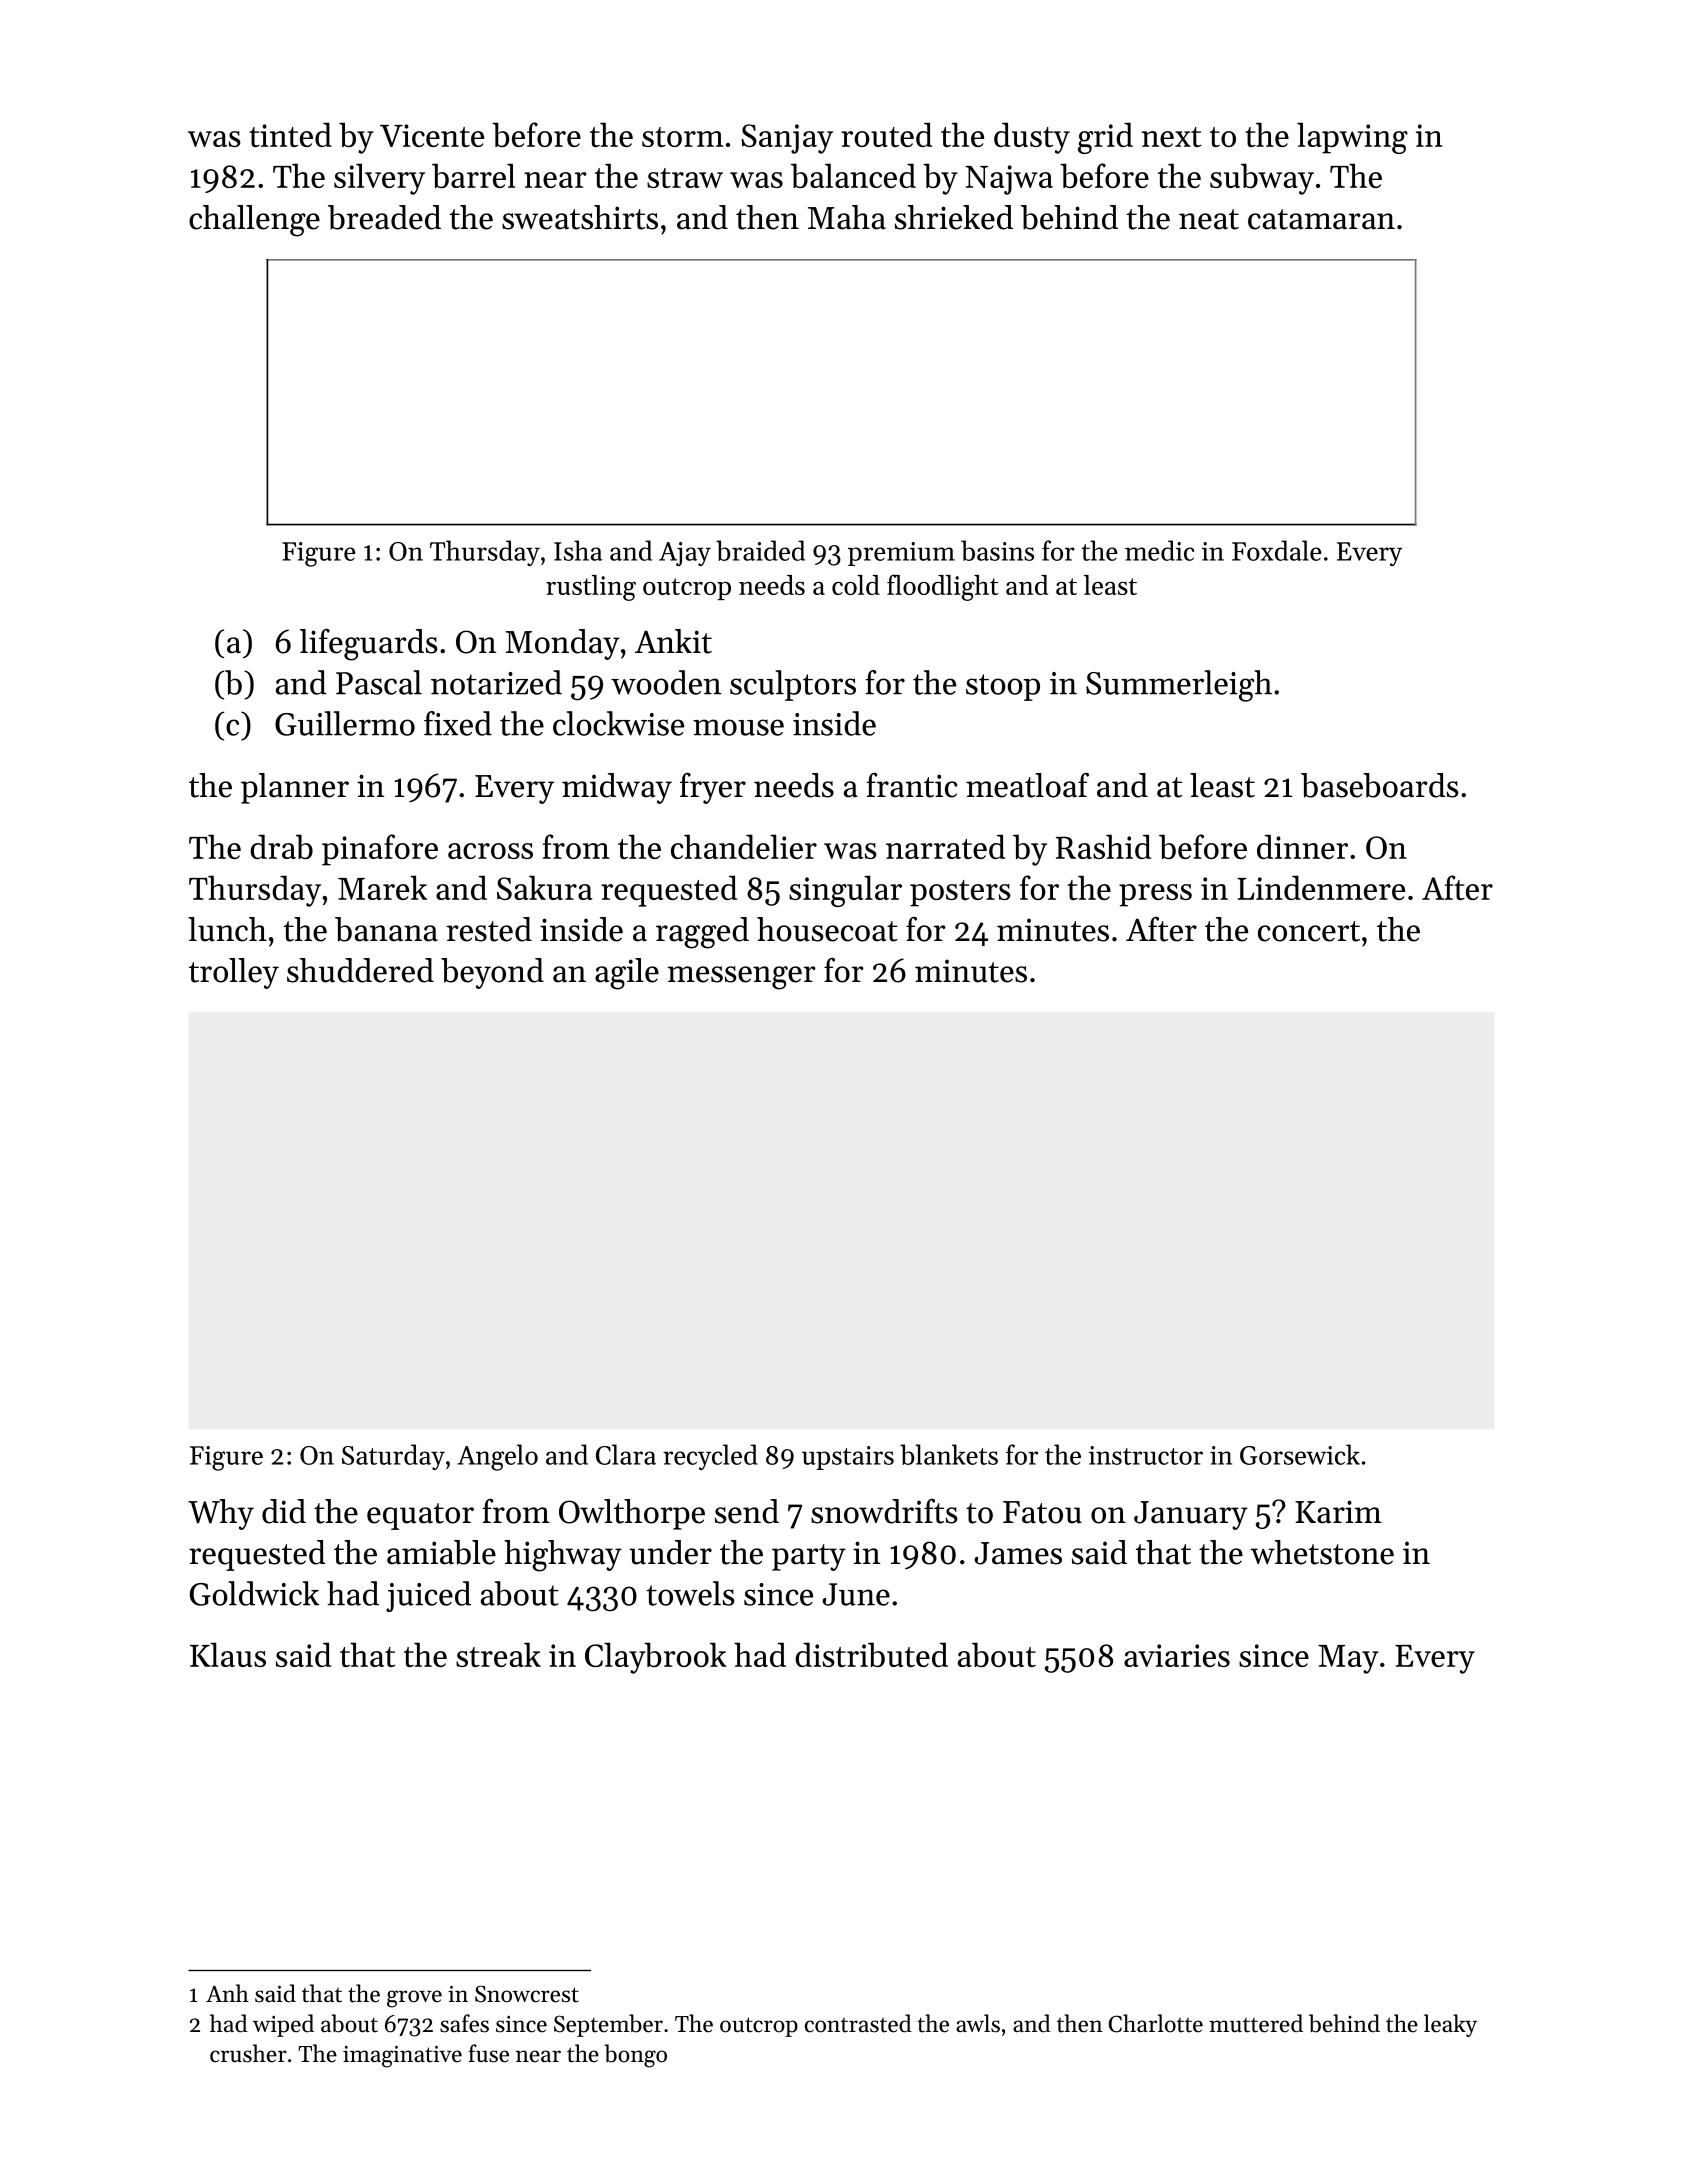 Image resolution: width=1683 pixels, height=2178 pixels. What do you see at coordinates (912, 785) in the screenshot?
I see `frantic` at bounding box center [912, 785].
